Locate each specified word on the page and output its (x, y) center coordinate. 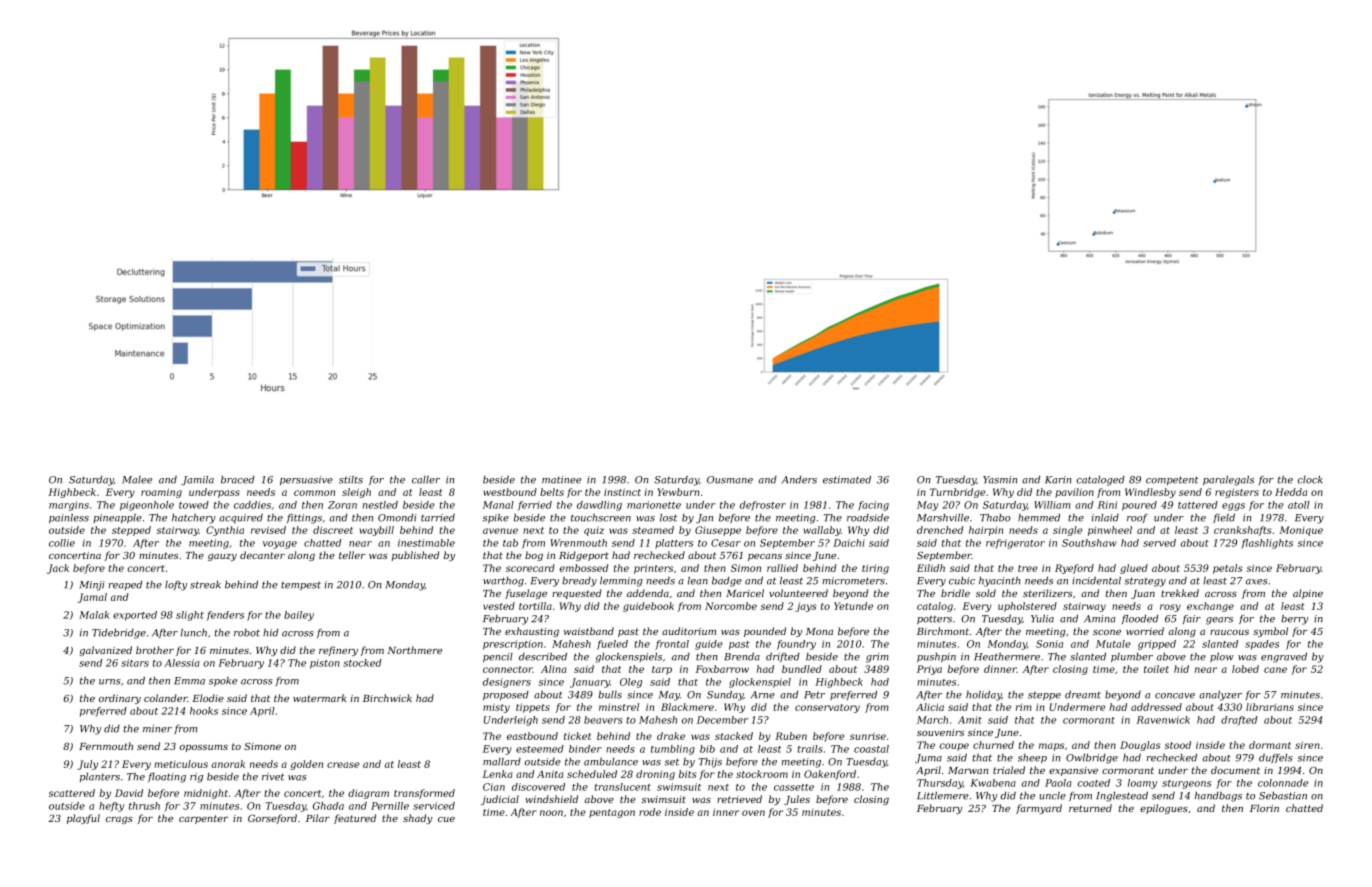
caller (426, 480)
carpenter (203, 819)
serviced (434, 806)
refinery (338, 651)
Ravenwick (1163, 720)
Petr (814, 695)
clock (1310, 480)
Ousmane (730, 480)
